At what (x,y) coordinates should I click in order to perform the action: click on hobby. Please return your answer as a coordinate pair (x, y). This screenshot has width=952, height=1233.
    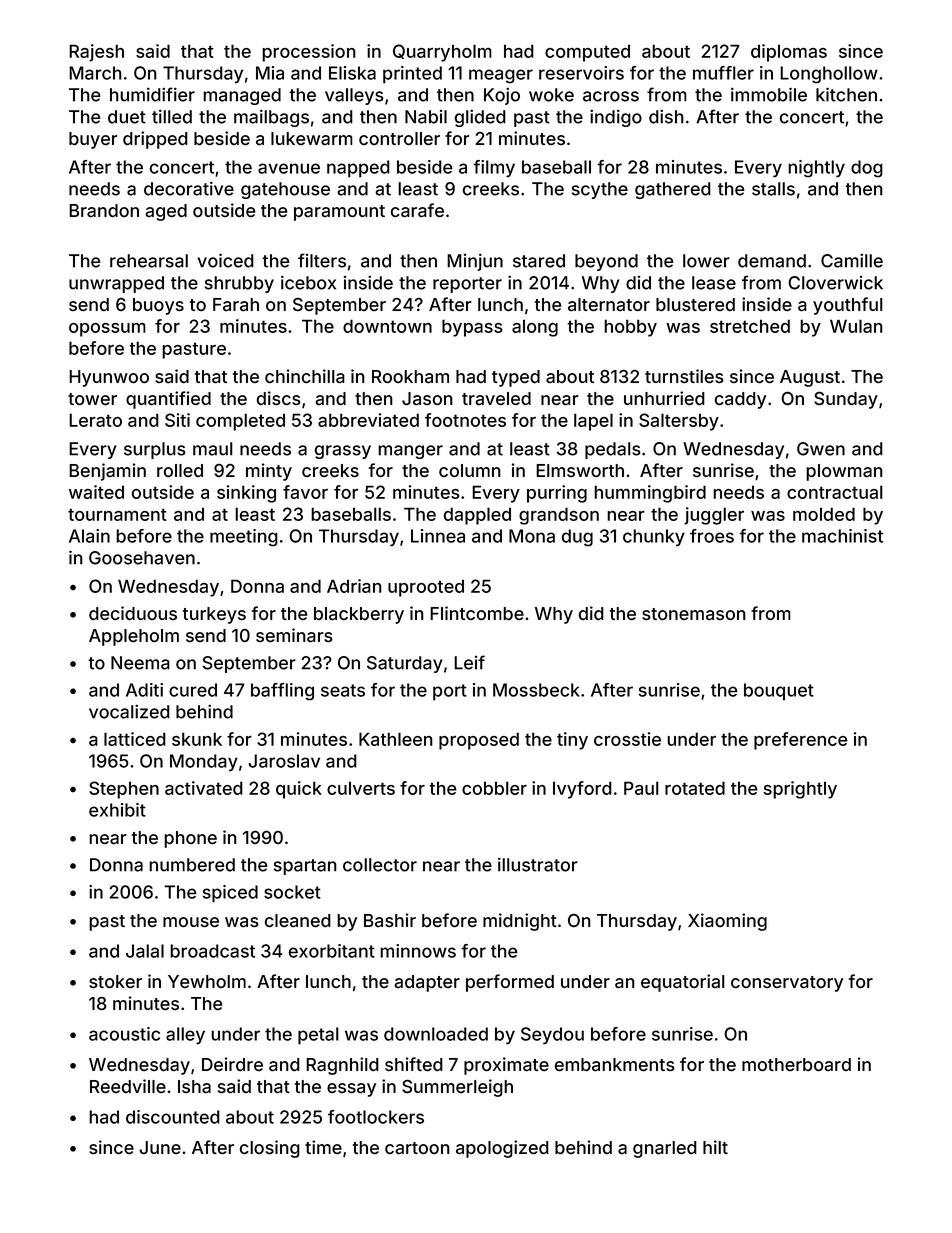
    Looking at the image, I should click on (630, 328).
